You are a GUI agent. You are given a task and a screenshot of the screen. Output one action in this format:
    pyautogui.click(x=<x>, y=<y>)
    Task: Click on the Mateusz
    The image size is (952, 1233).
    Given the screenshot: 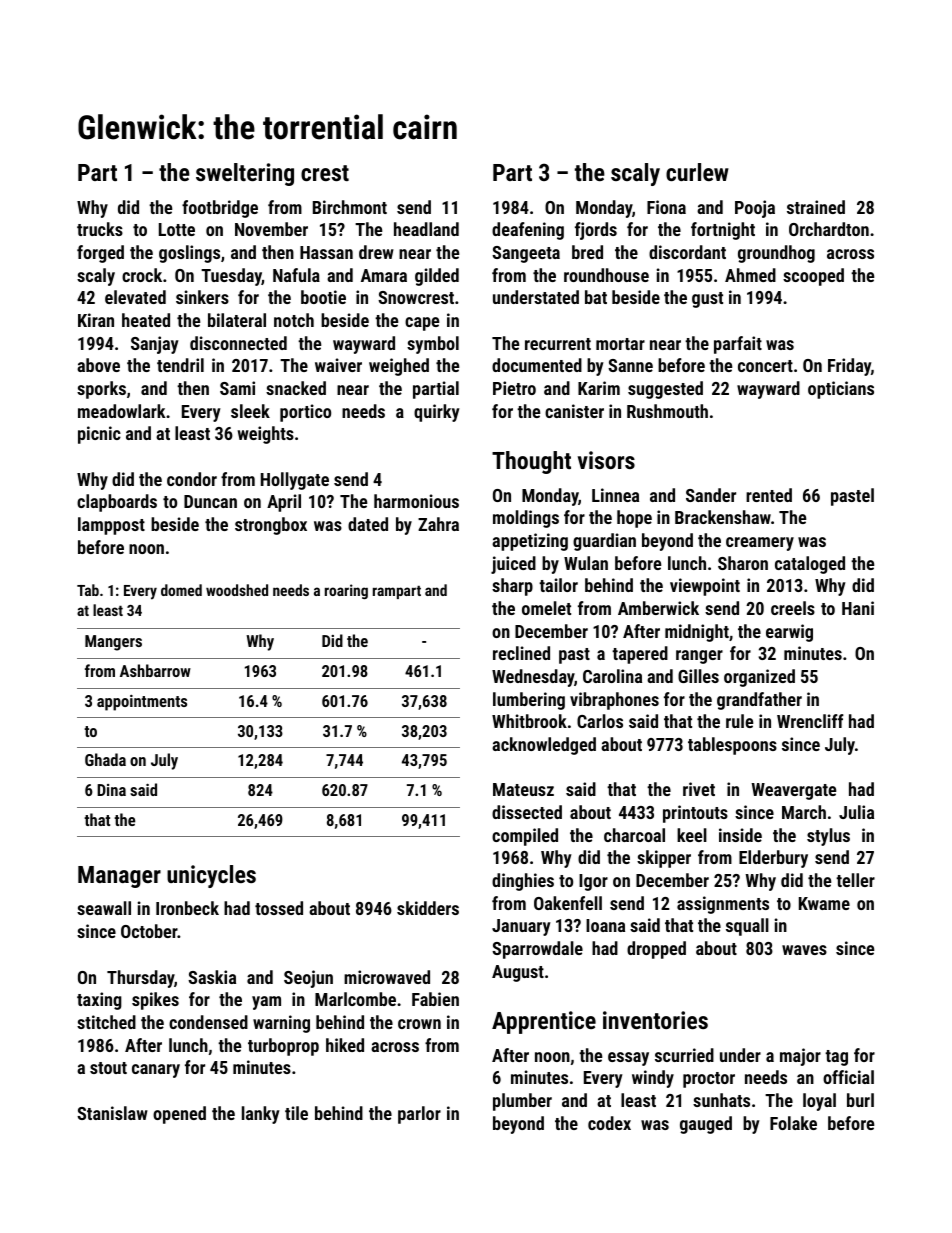 What is the action you would take?
    pyautogui.click(x=523, y=789)
